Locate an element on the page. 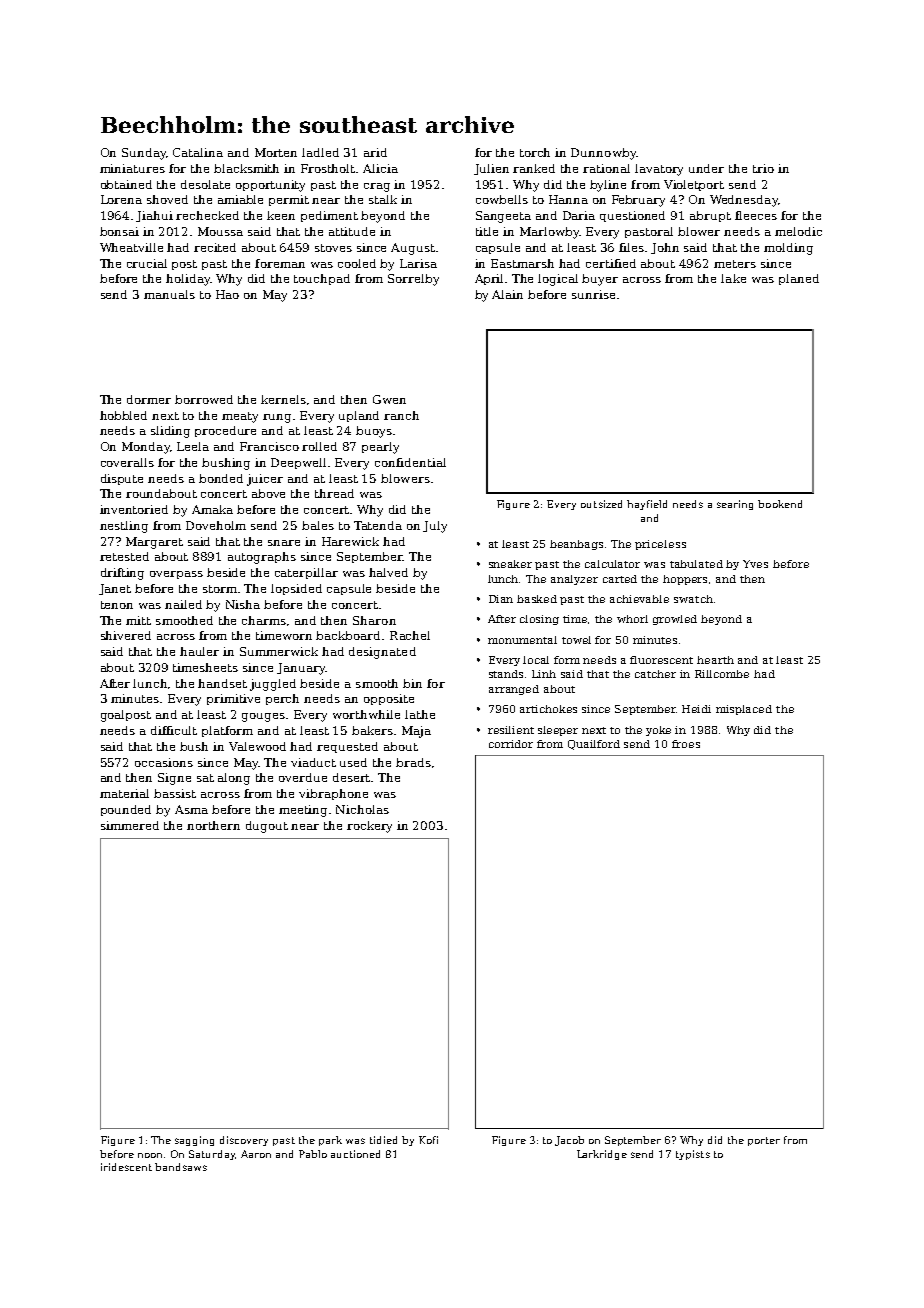 This page has width=924, height=1308. Sunday is located at coordinates (144, 154).
